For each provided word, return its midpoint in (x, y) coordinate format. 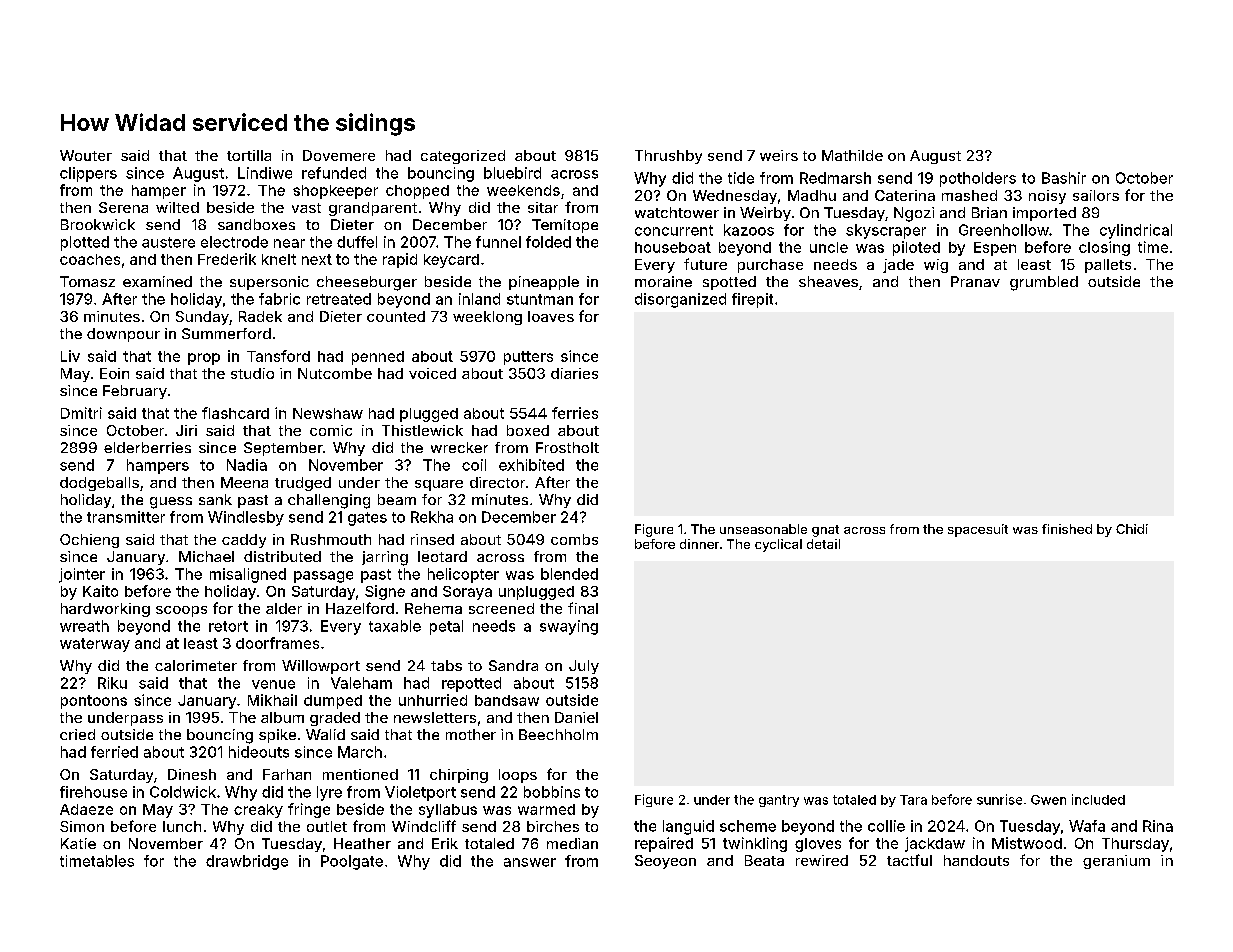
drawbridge (247, 862)
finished (1067, 529)
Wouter (86, 155)
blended (569, 574)
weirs (779, 155)
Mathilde (852, 155)
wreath (84, 626)
